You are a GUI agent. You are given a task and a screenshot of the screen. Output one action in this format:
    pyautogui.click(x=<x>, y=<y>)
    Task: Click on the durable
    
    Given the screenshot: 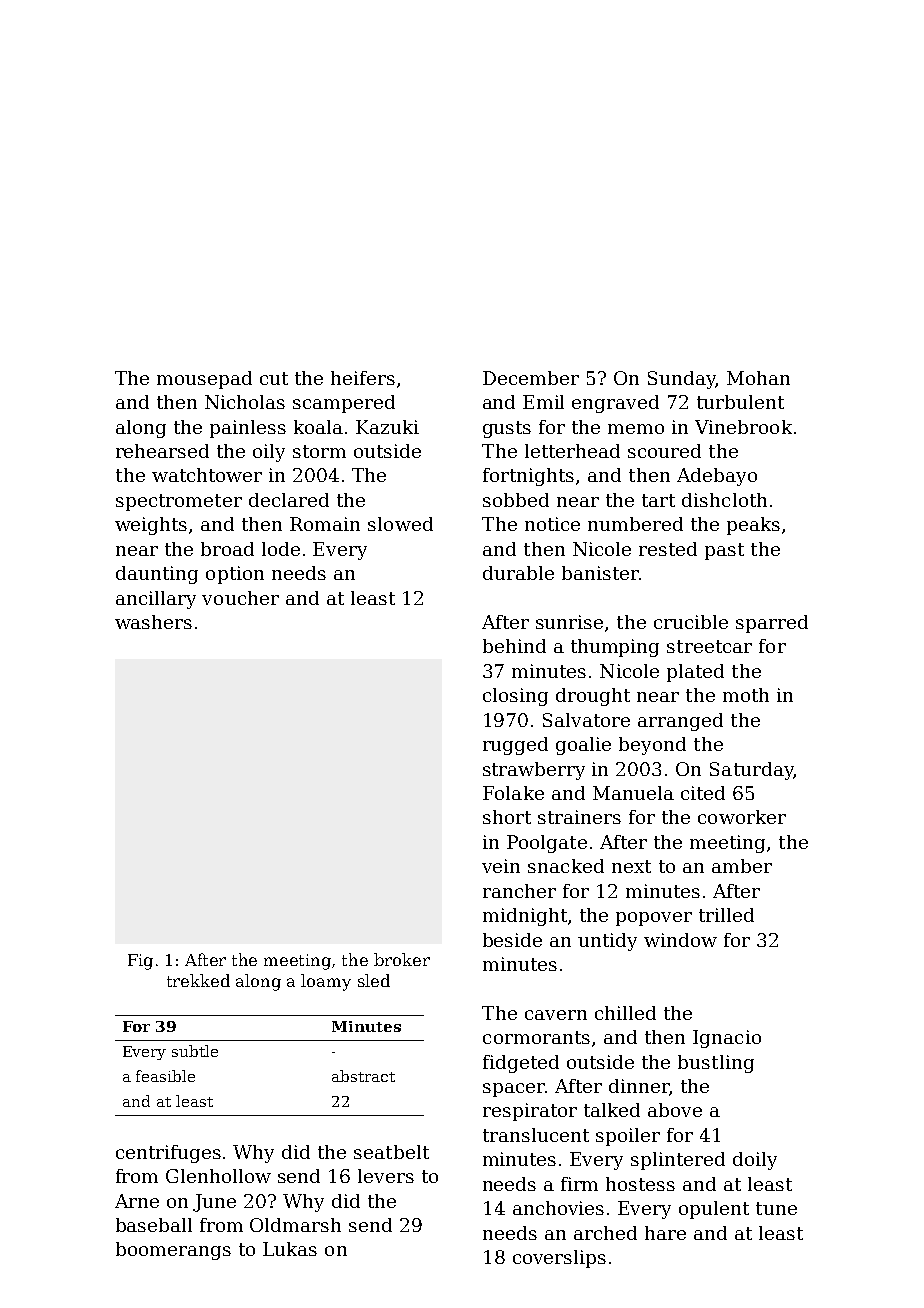 What is the action you would take?
    pyautogui.click(x=518, y=573)
